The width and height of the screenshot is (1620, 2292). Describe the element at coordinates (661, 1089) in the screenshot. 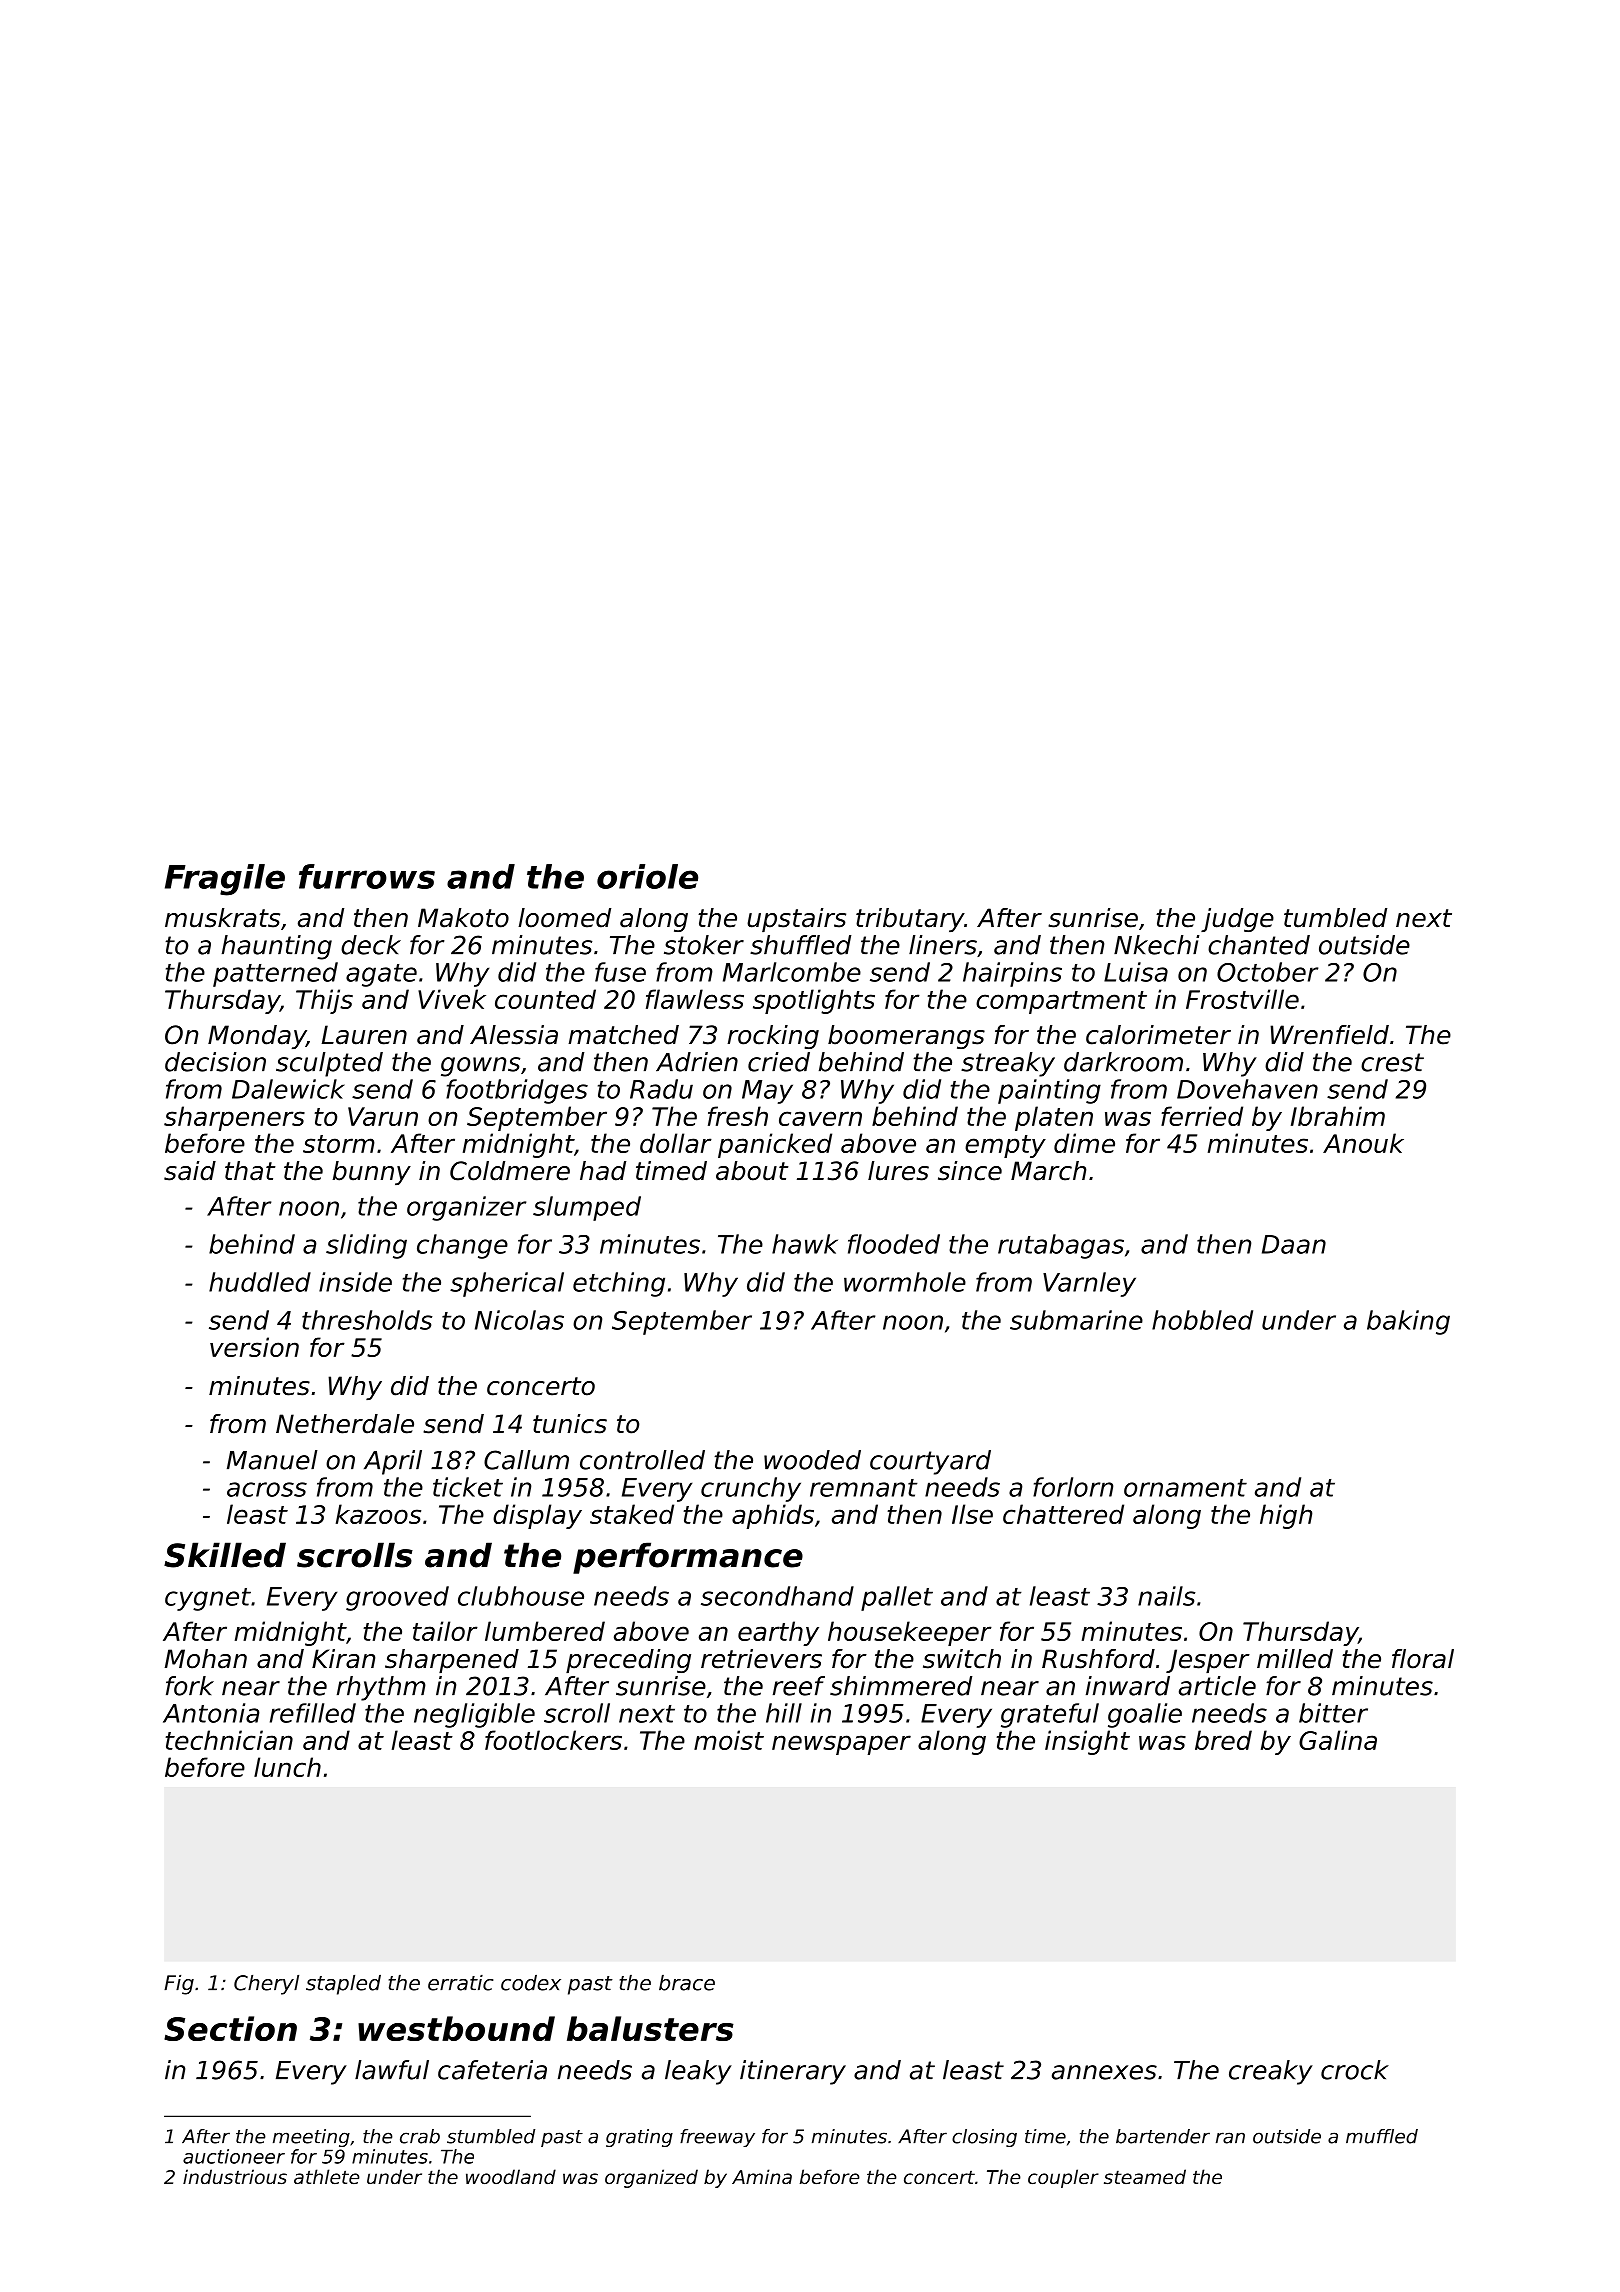

I see `Radu` at that location.
